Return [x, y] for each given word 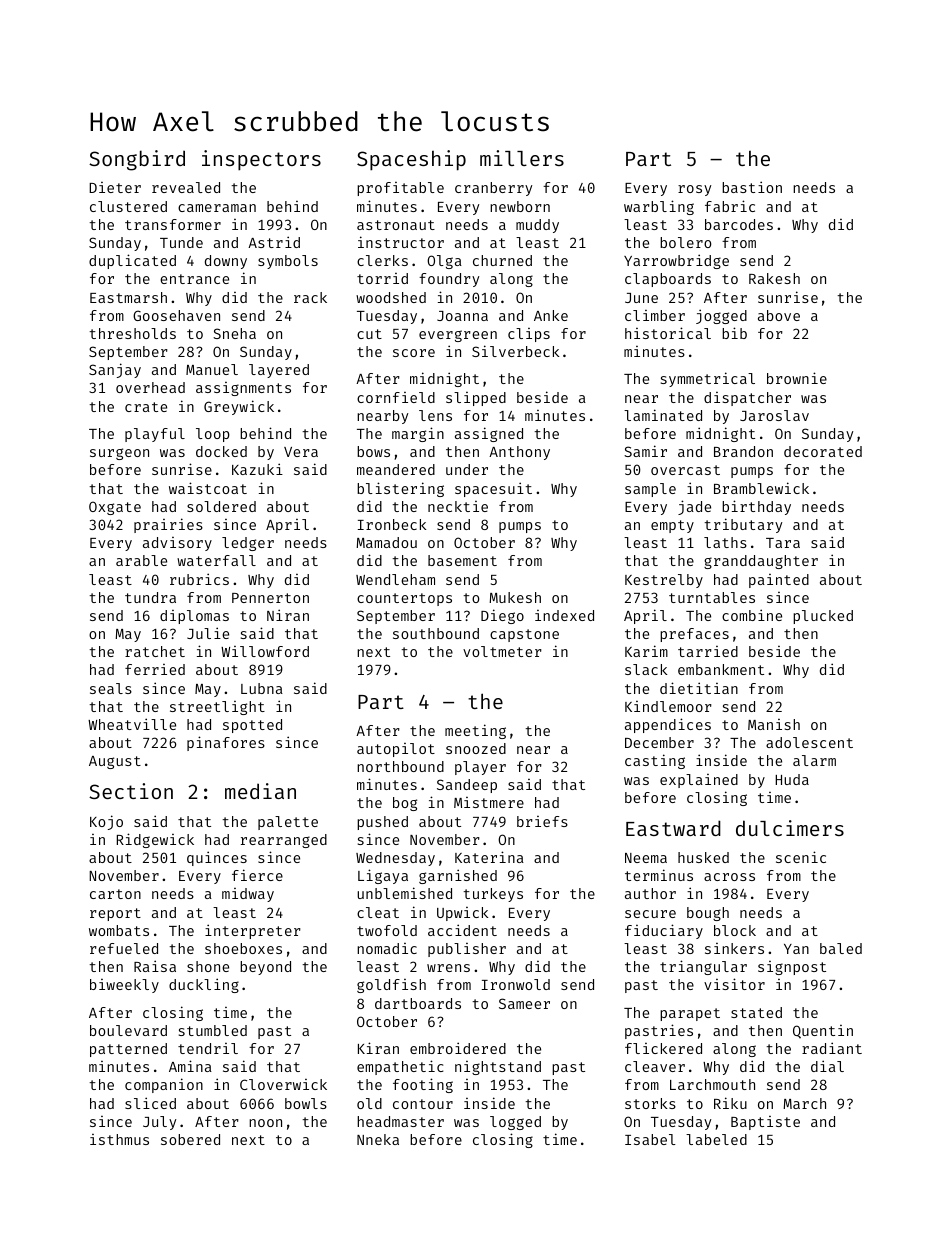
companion [164, 1085]
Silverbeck [515, 351]
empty [672, 526]
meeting [475, 731]
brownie [797, 378]
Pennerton [270, 598]
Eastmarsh [128, 297]
